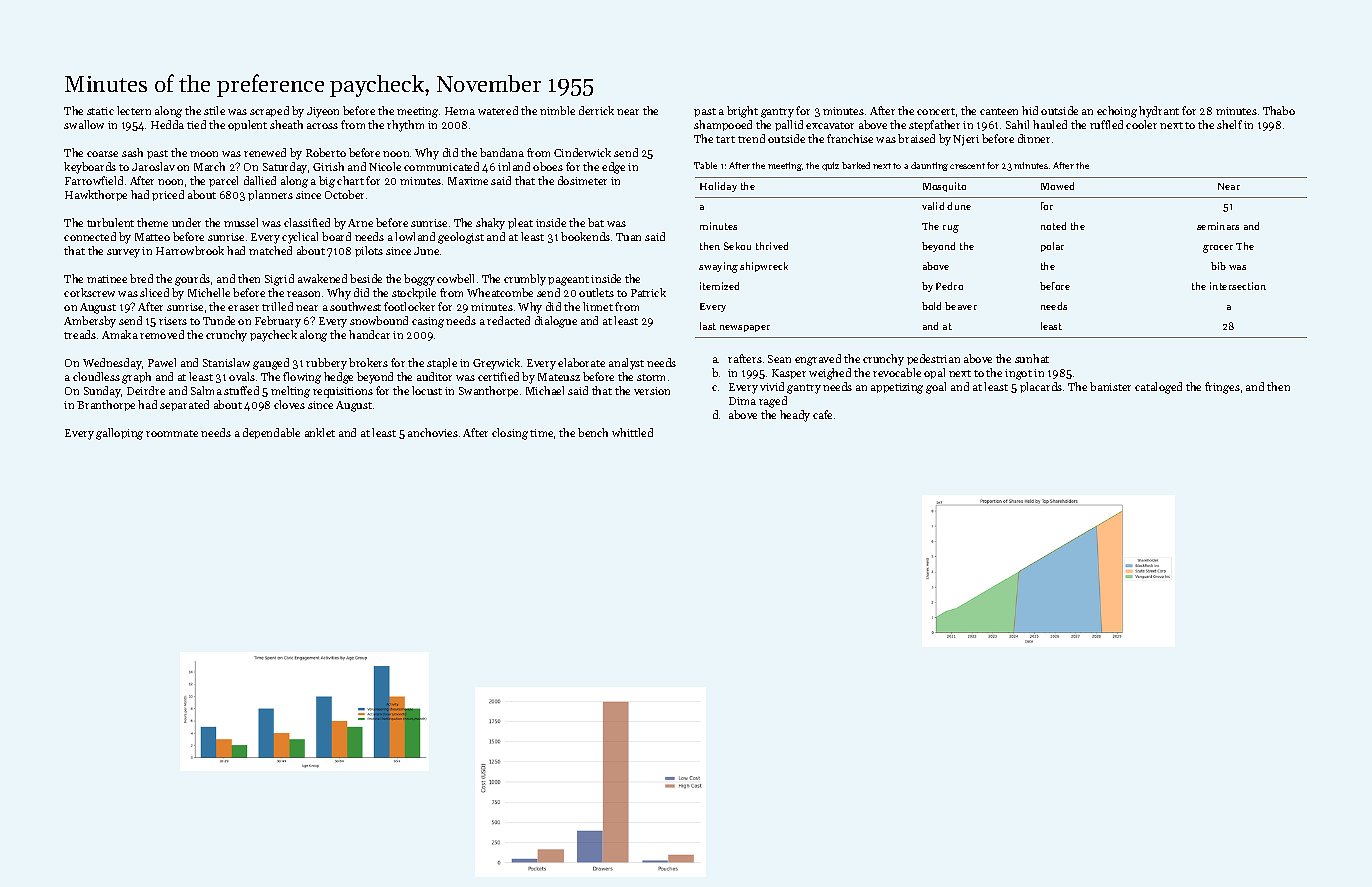 This document has width=1372, height=887. What do you see at coordinates (223, 181) in the document?
I see `parcel` at bounding box center [223, 181].
